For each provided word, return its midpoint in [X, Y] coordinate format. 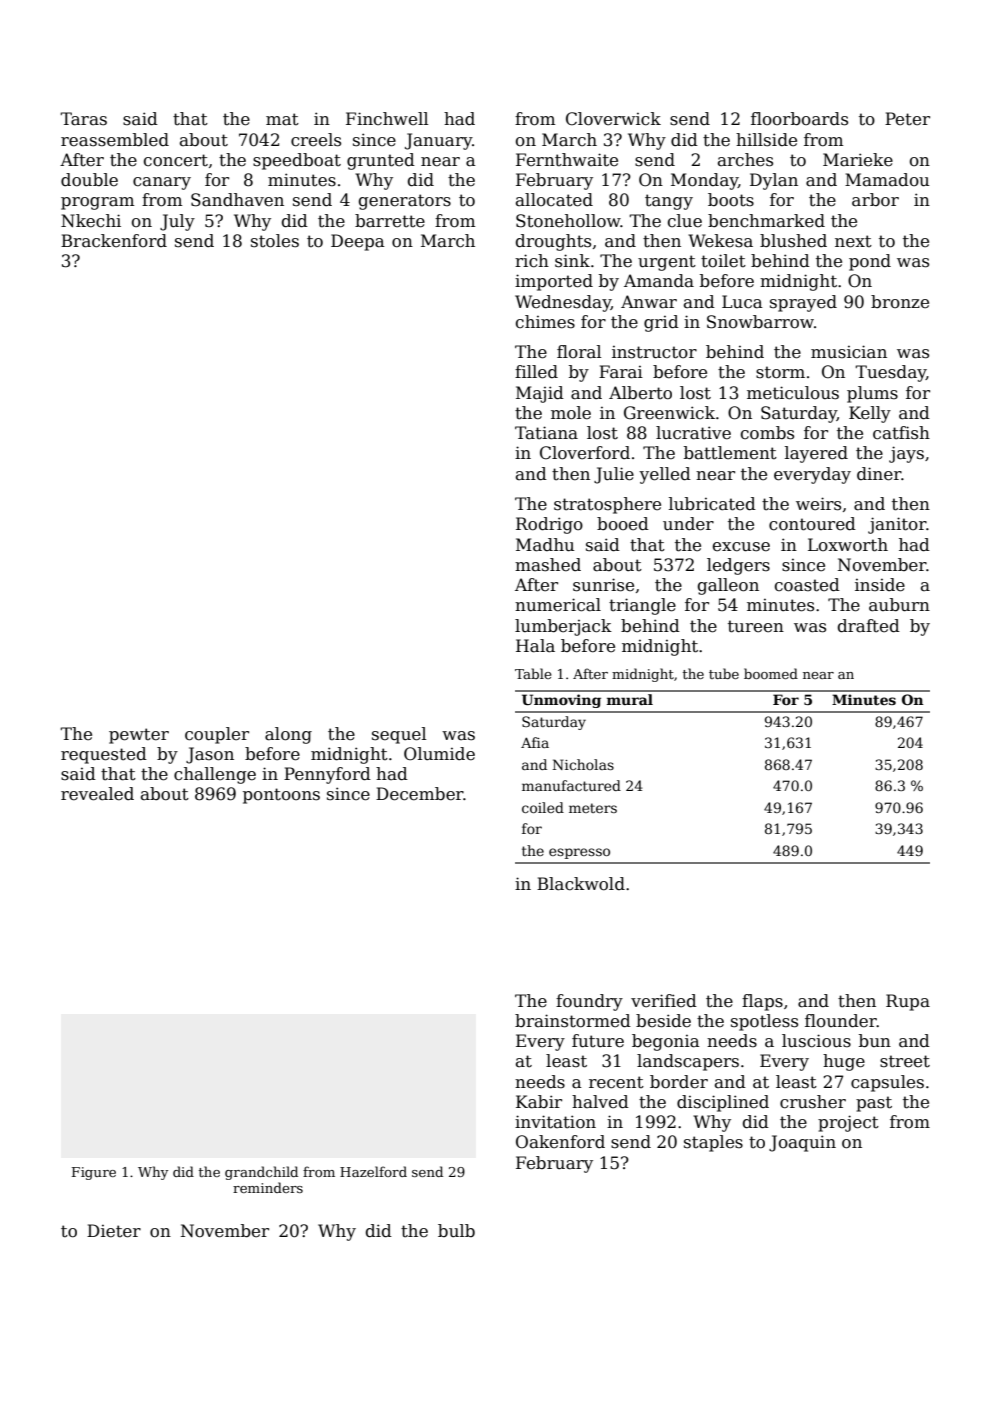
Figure [94, 1173]
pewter [139, 736]
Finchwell [387, 119]
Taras [83, 119]
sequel [399, 735]
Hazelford [373, 1171]
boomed [771, 673]
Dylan [774, 181]
